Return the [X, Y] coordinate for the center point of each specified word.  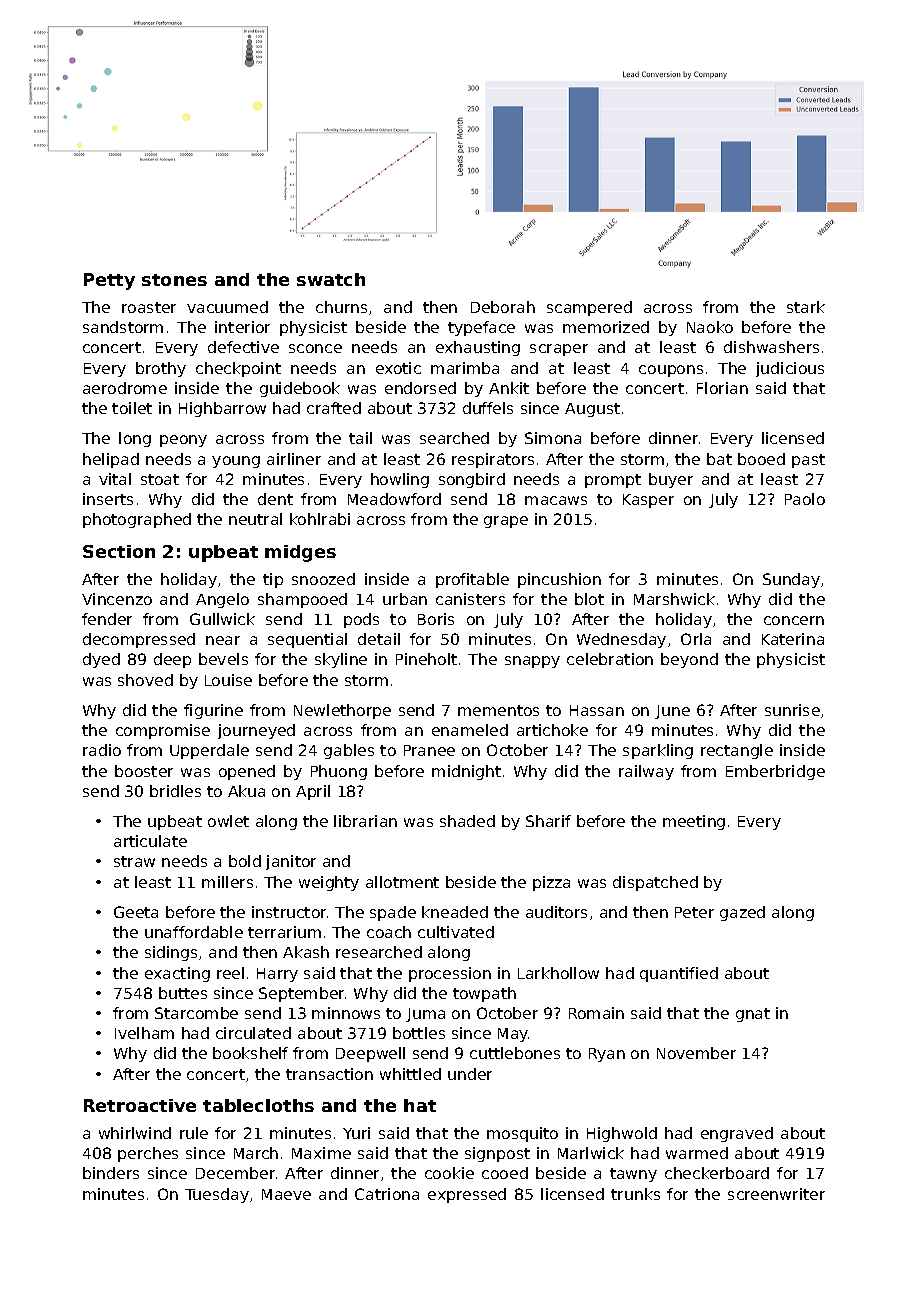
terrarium [284, 932]
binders [111, 1173]
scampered [589, 308]
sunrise [792, 710]
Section [119, 551]
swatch [331, 279]
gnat [753, 1015]
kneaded [455, 912]
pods [361, 620]
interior [242, 327]
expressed [467, 1195]
